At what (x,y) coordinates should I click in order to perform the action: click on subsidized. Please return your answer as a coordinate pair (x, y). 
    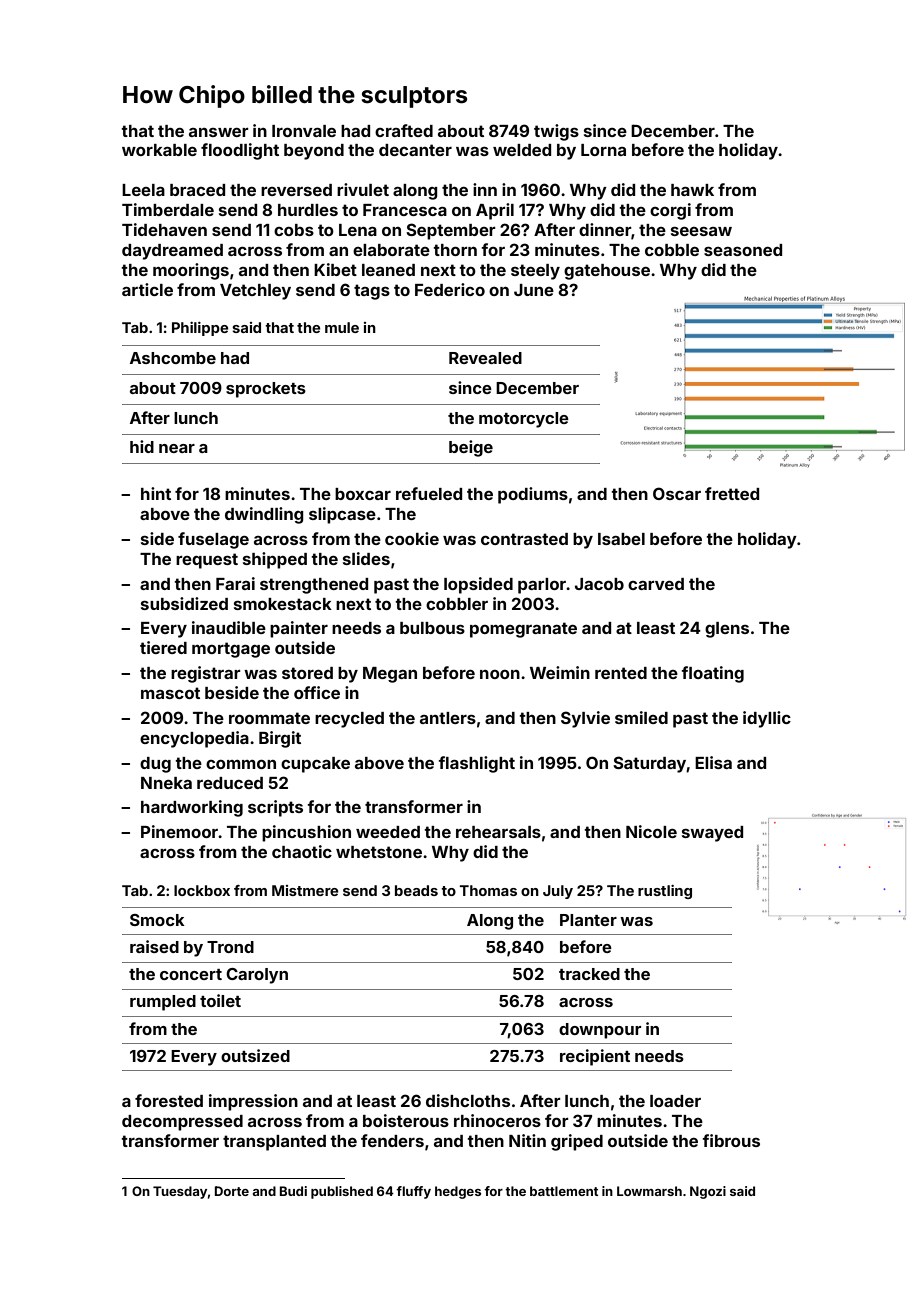
    Looking at the image, I should click on (184, 603).
